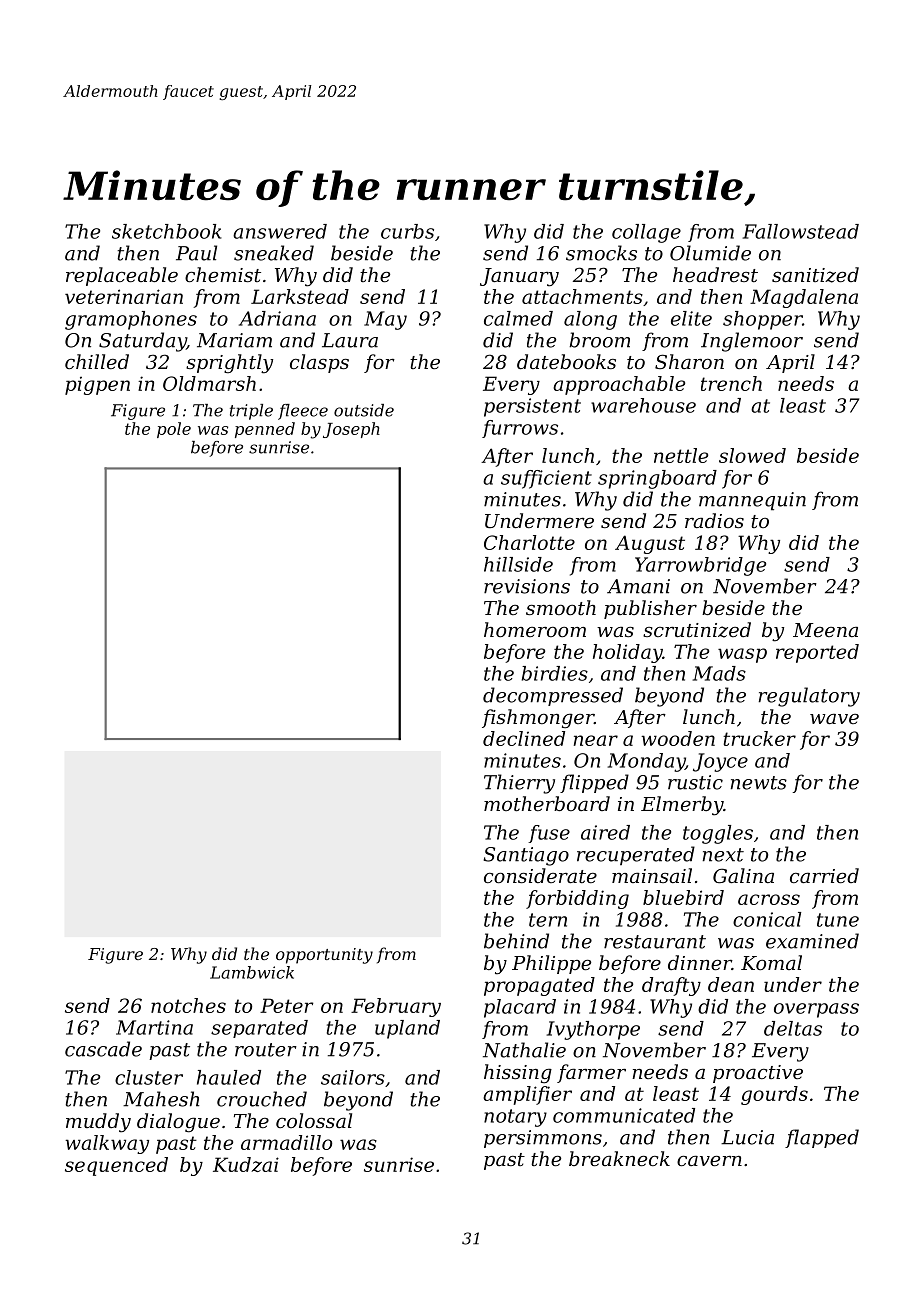  I want to click on collage, so click(646, 233).
